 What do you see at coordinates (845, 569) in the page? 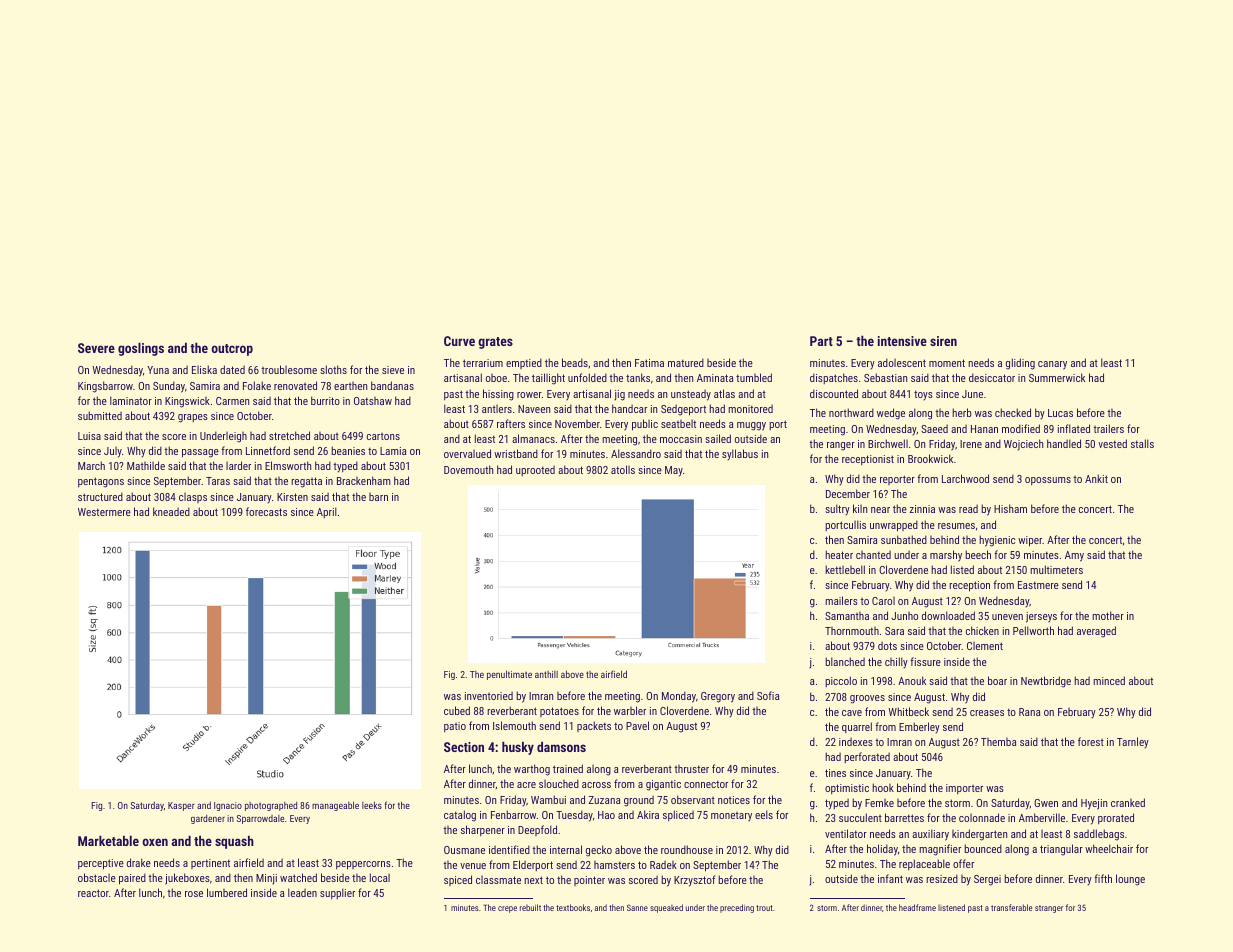
I see `kettlebell` at bounding box center [845, 569].
